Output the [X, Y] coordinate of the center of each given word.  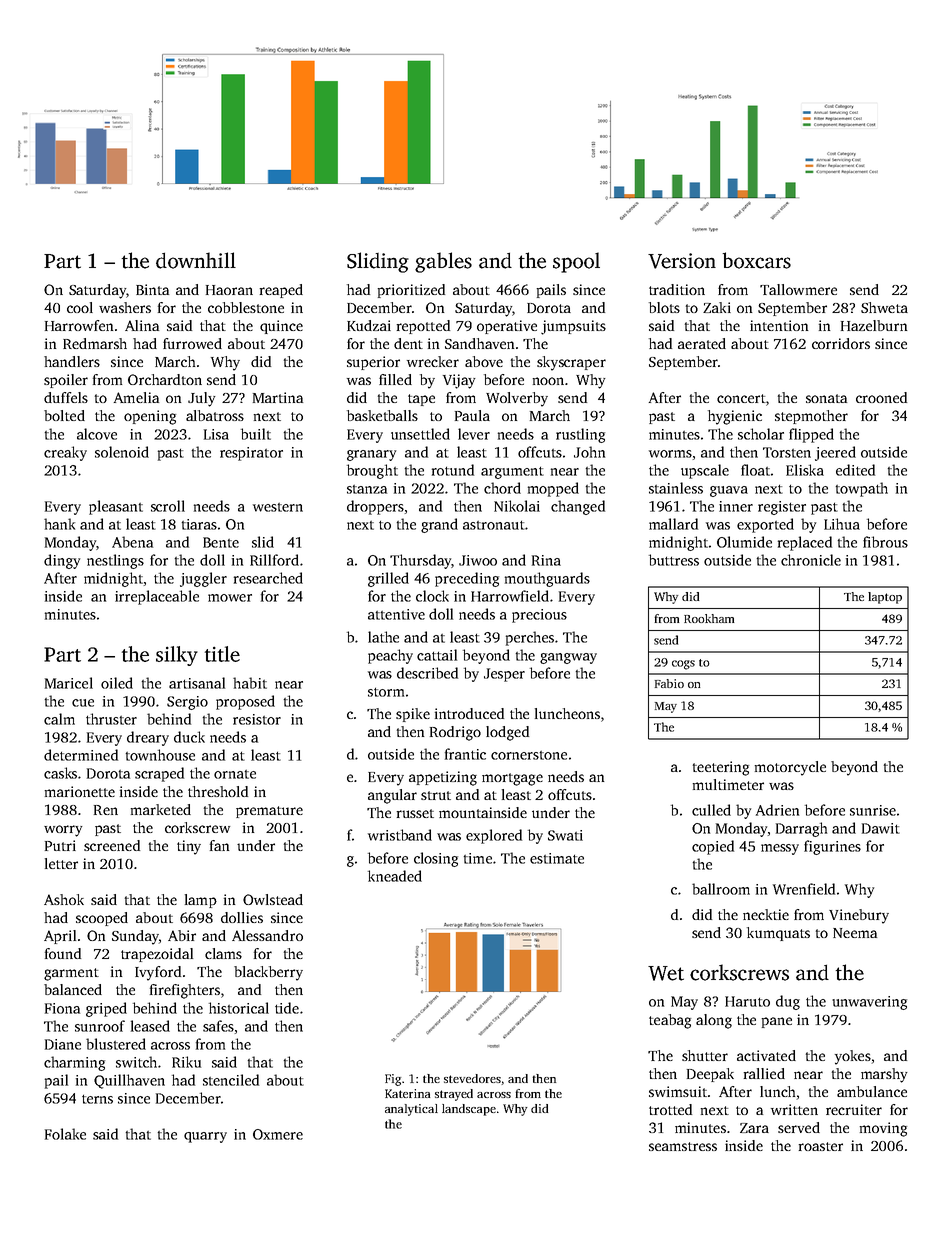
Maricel [69, 683]
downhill [196, 260]
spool [576, 262]
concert [741, 398]
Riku [186, 1062]
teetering [721, 768]
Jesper [504, 675]
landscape [469, 1110]
